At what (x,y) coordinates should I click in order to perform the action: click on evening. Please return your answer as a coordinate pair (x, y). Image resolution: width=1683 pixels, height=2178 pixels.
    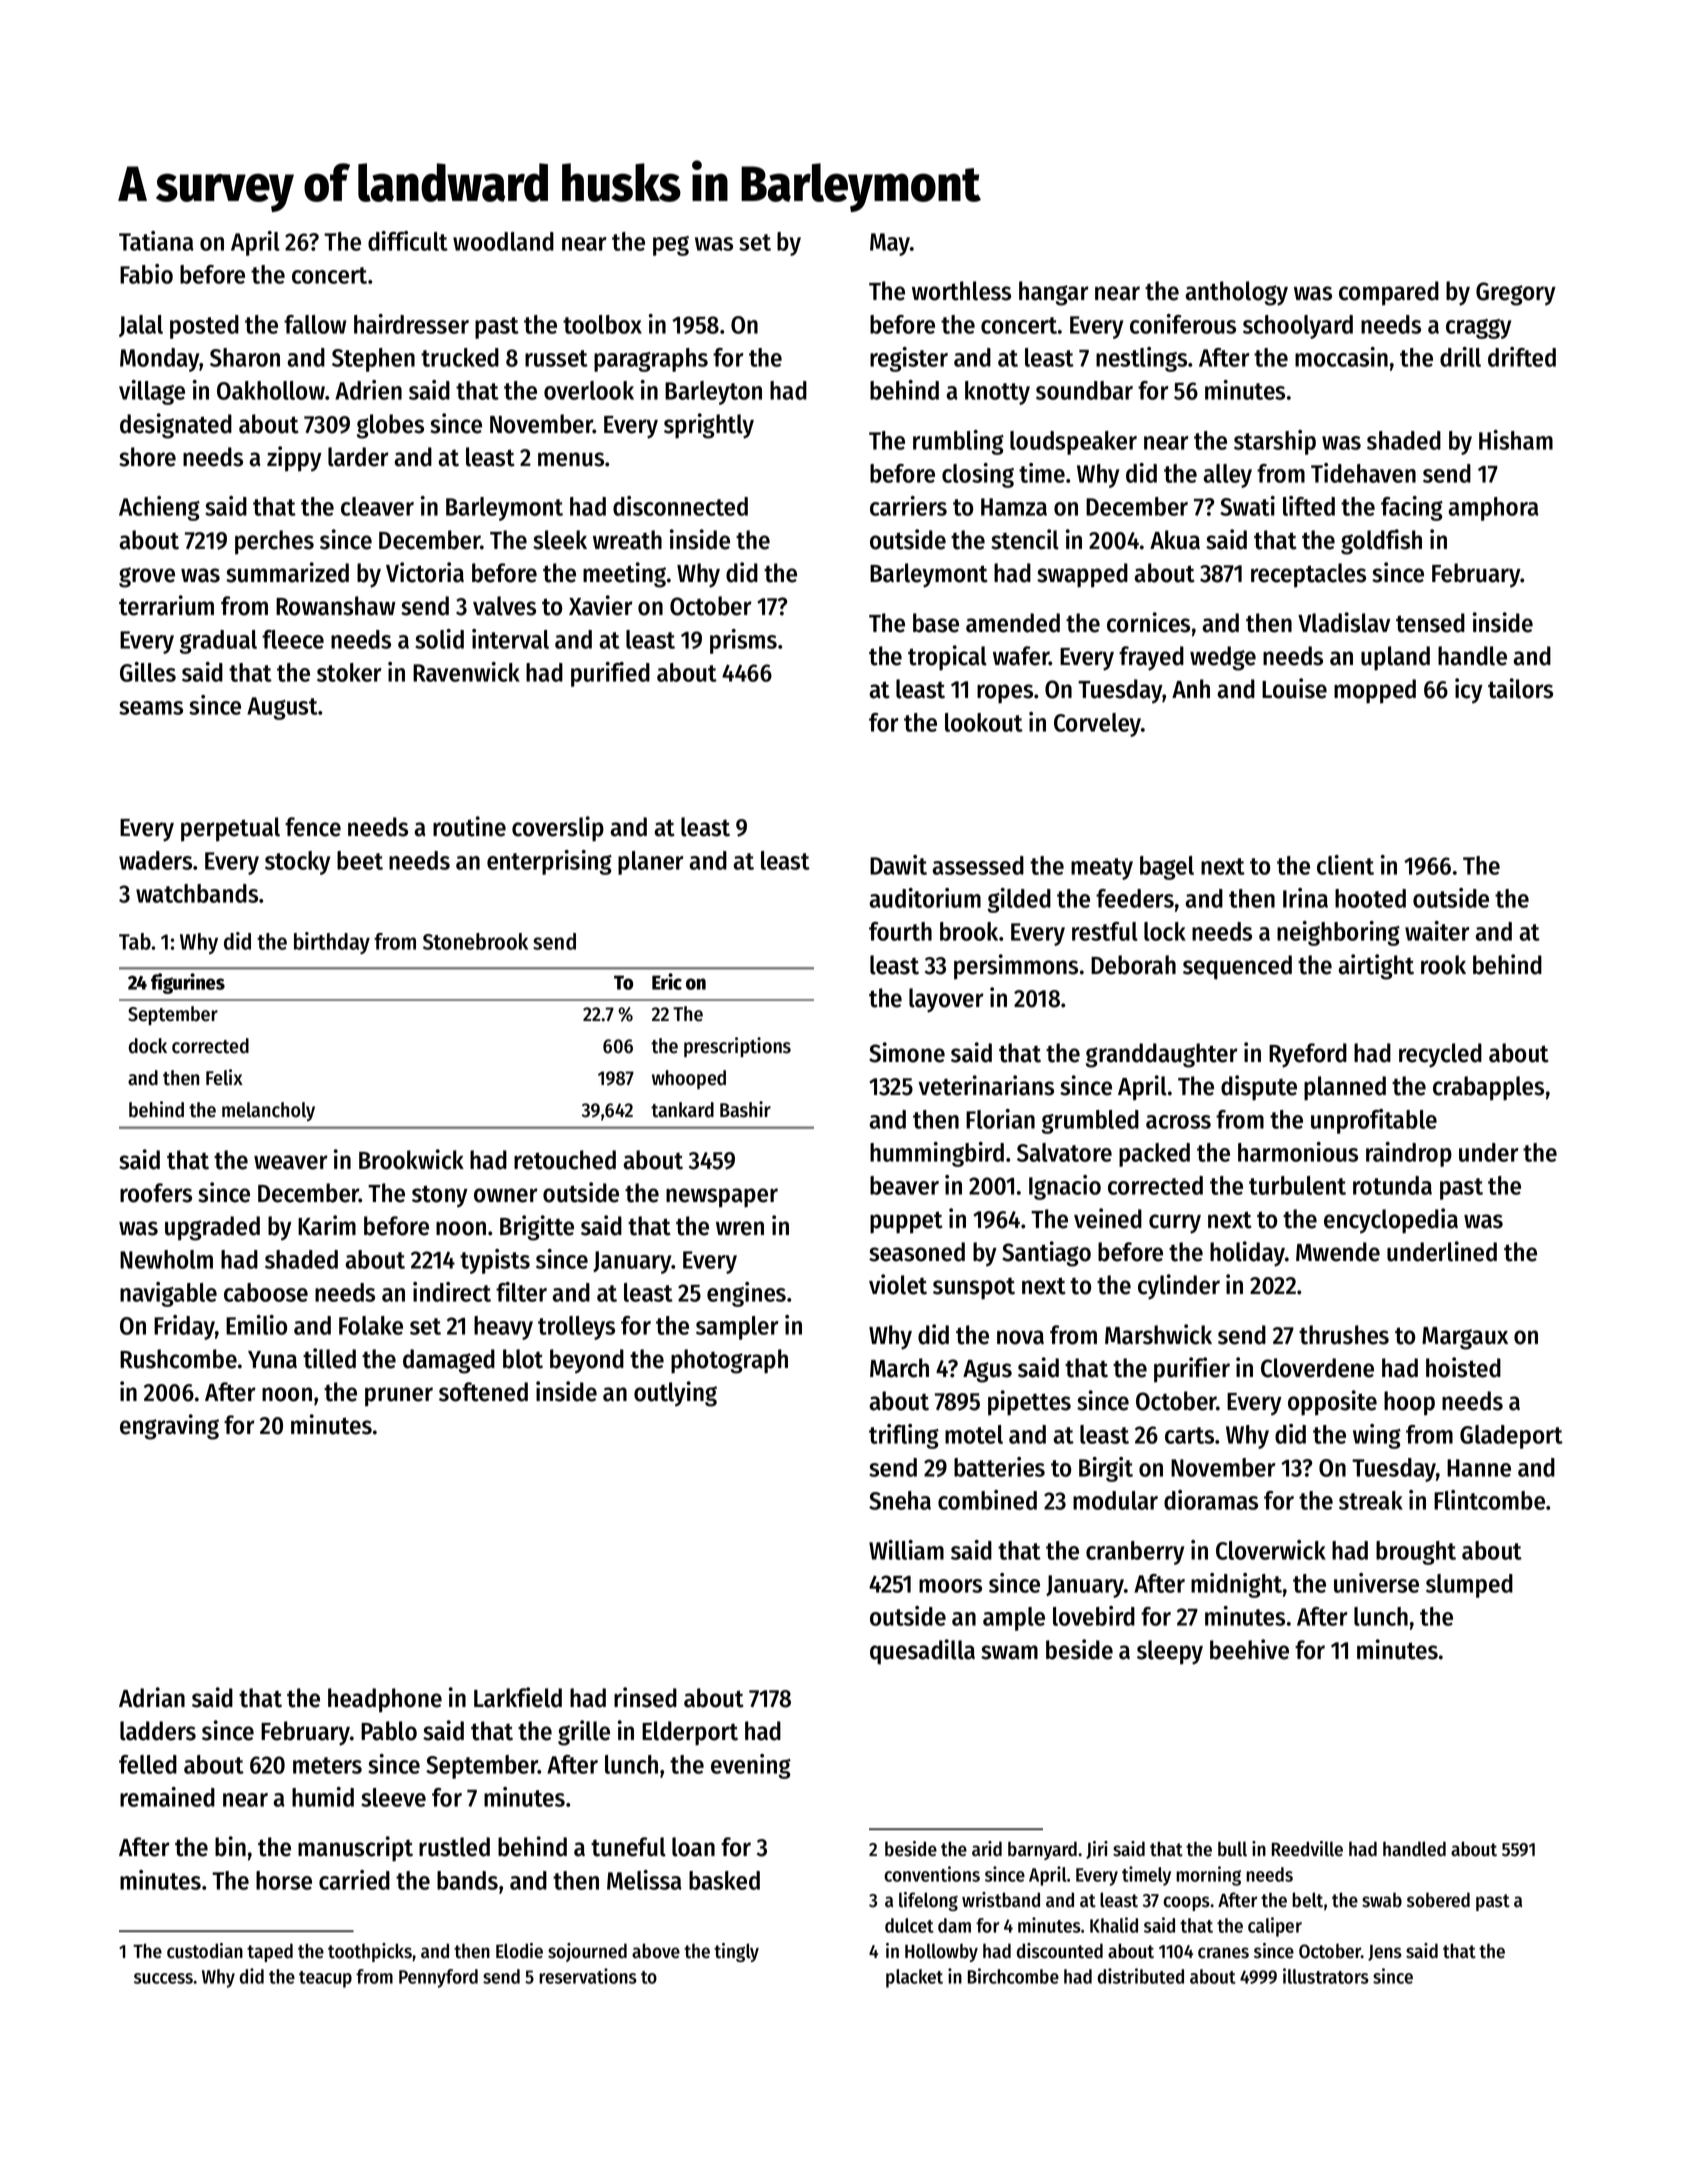
    Looking at the image, I should click on (751, 1766).
